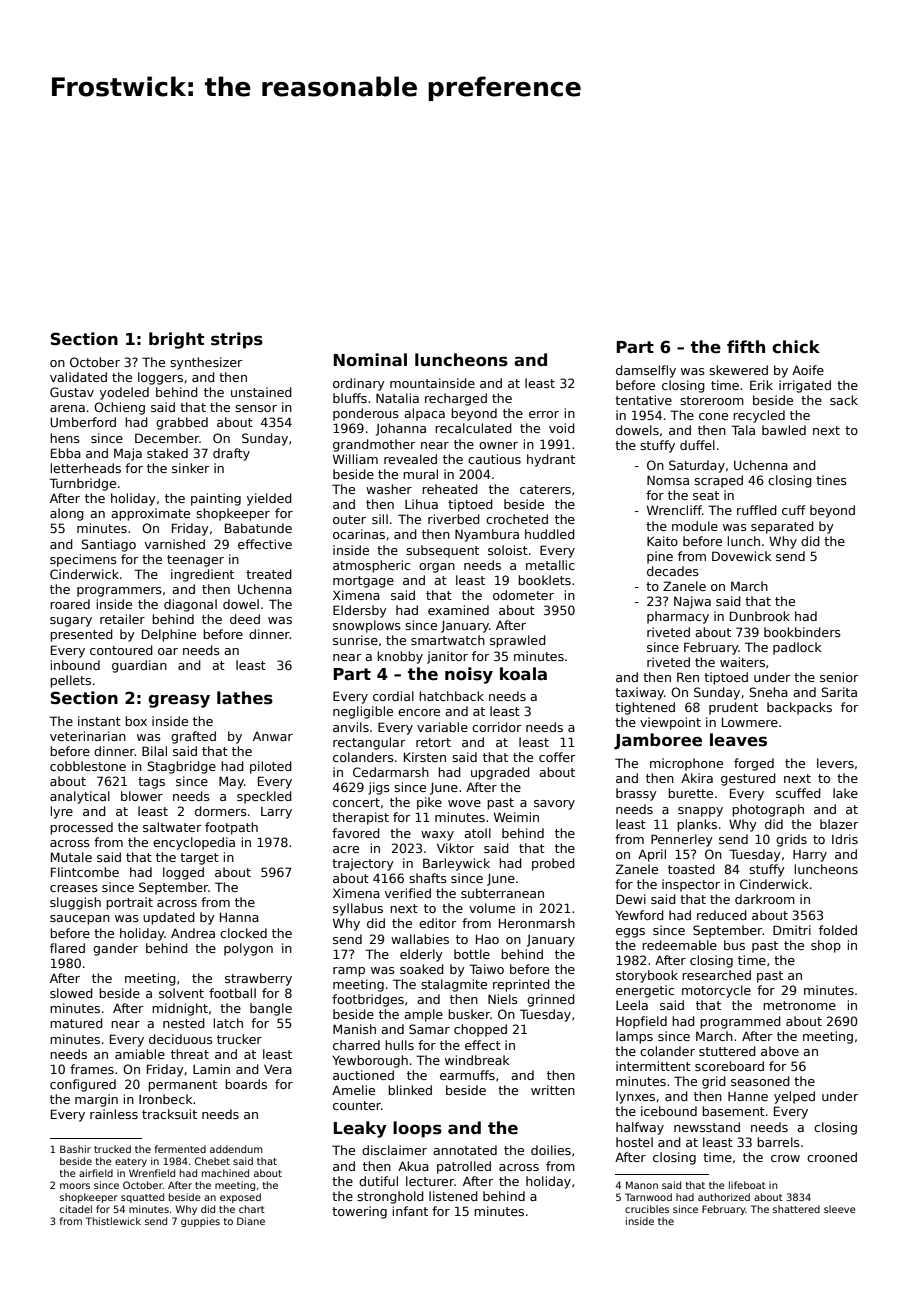  I want to click on Pennerley, so click(682, 840).
